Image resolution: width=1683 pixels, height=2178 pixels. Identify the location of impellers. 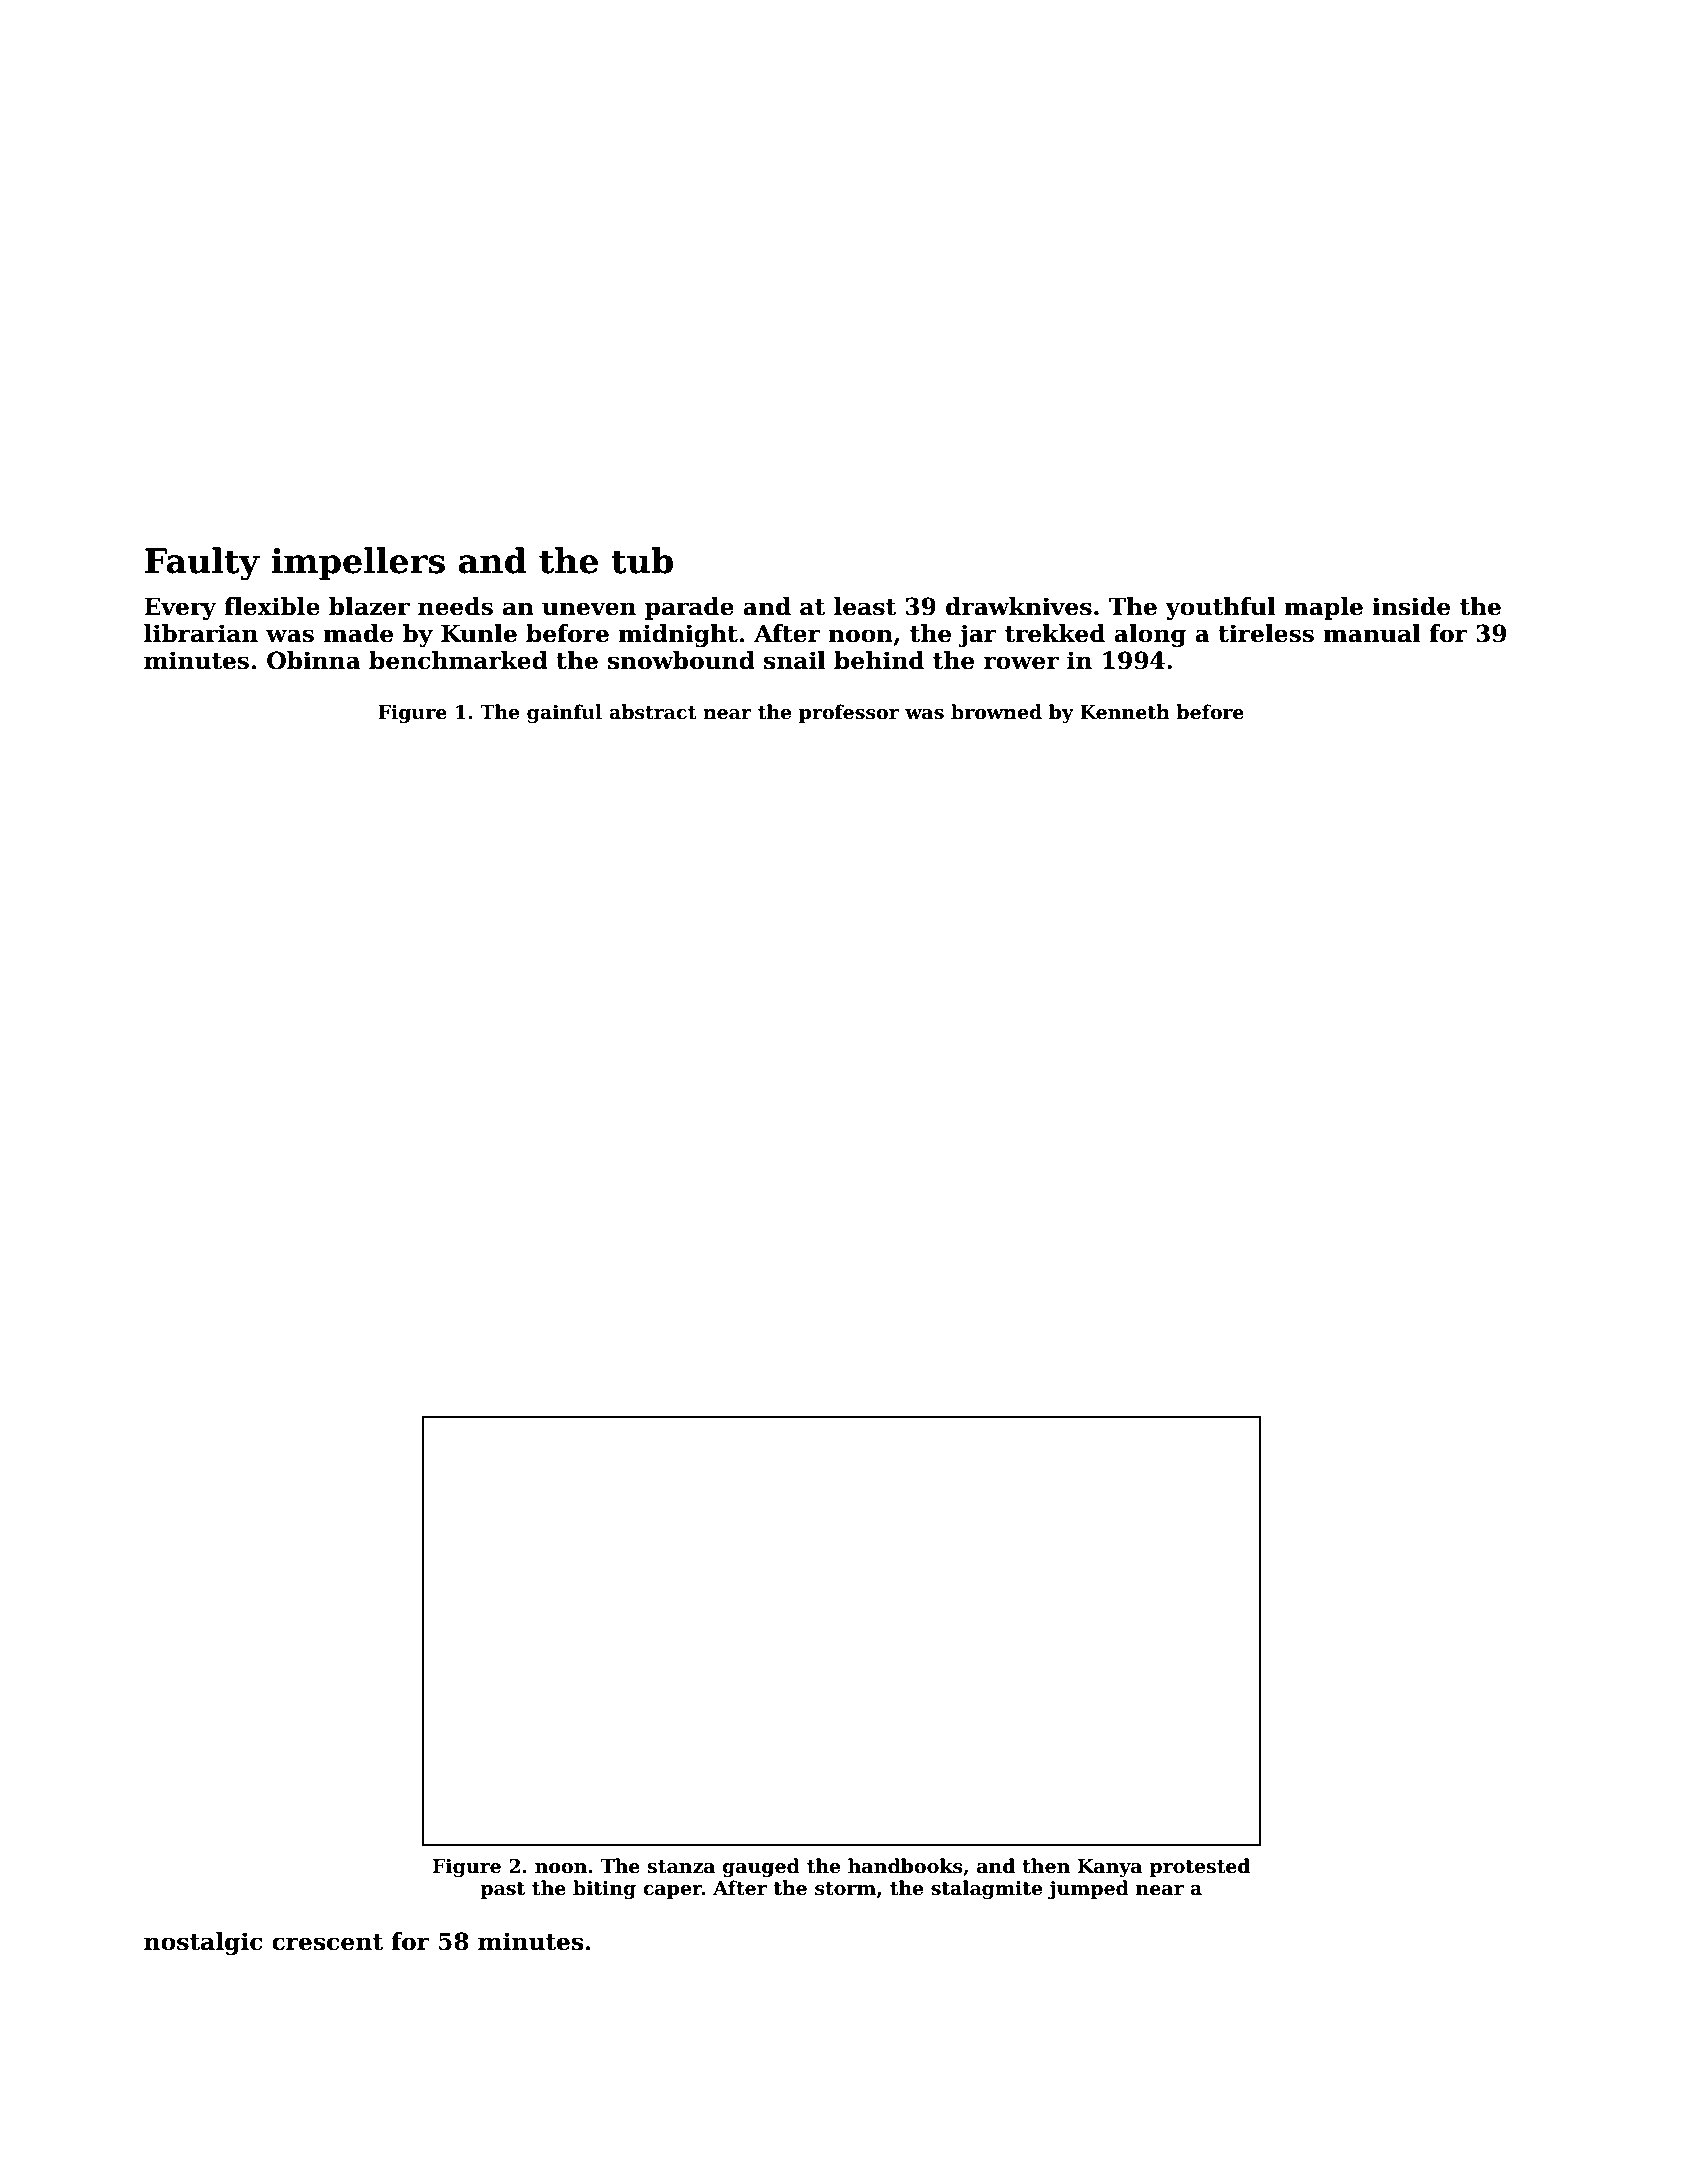
(358, 563).
